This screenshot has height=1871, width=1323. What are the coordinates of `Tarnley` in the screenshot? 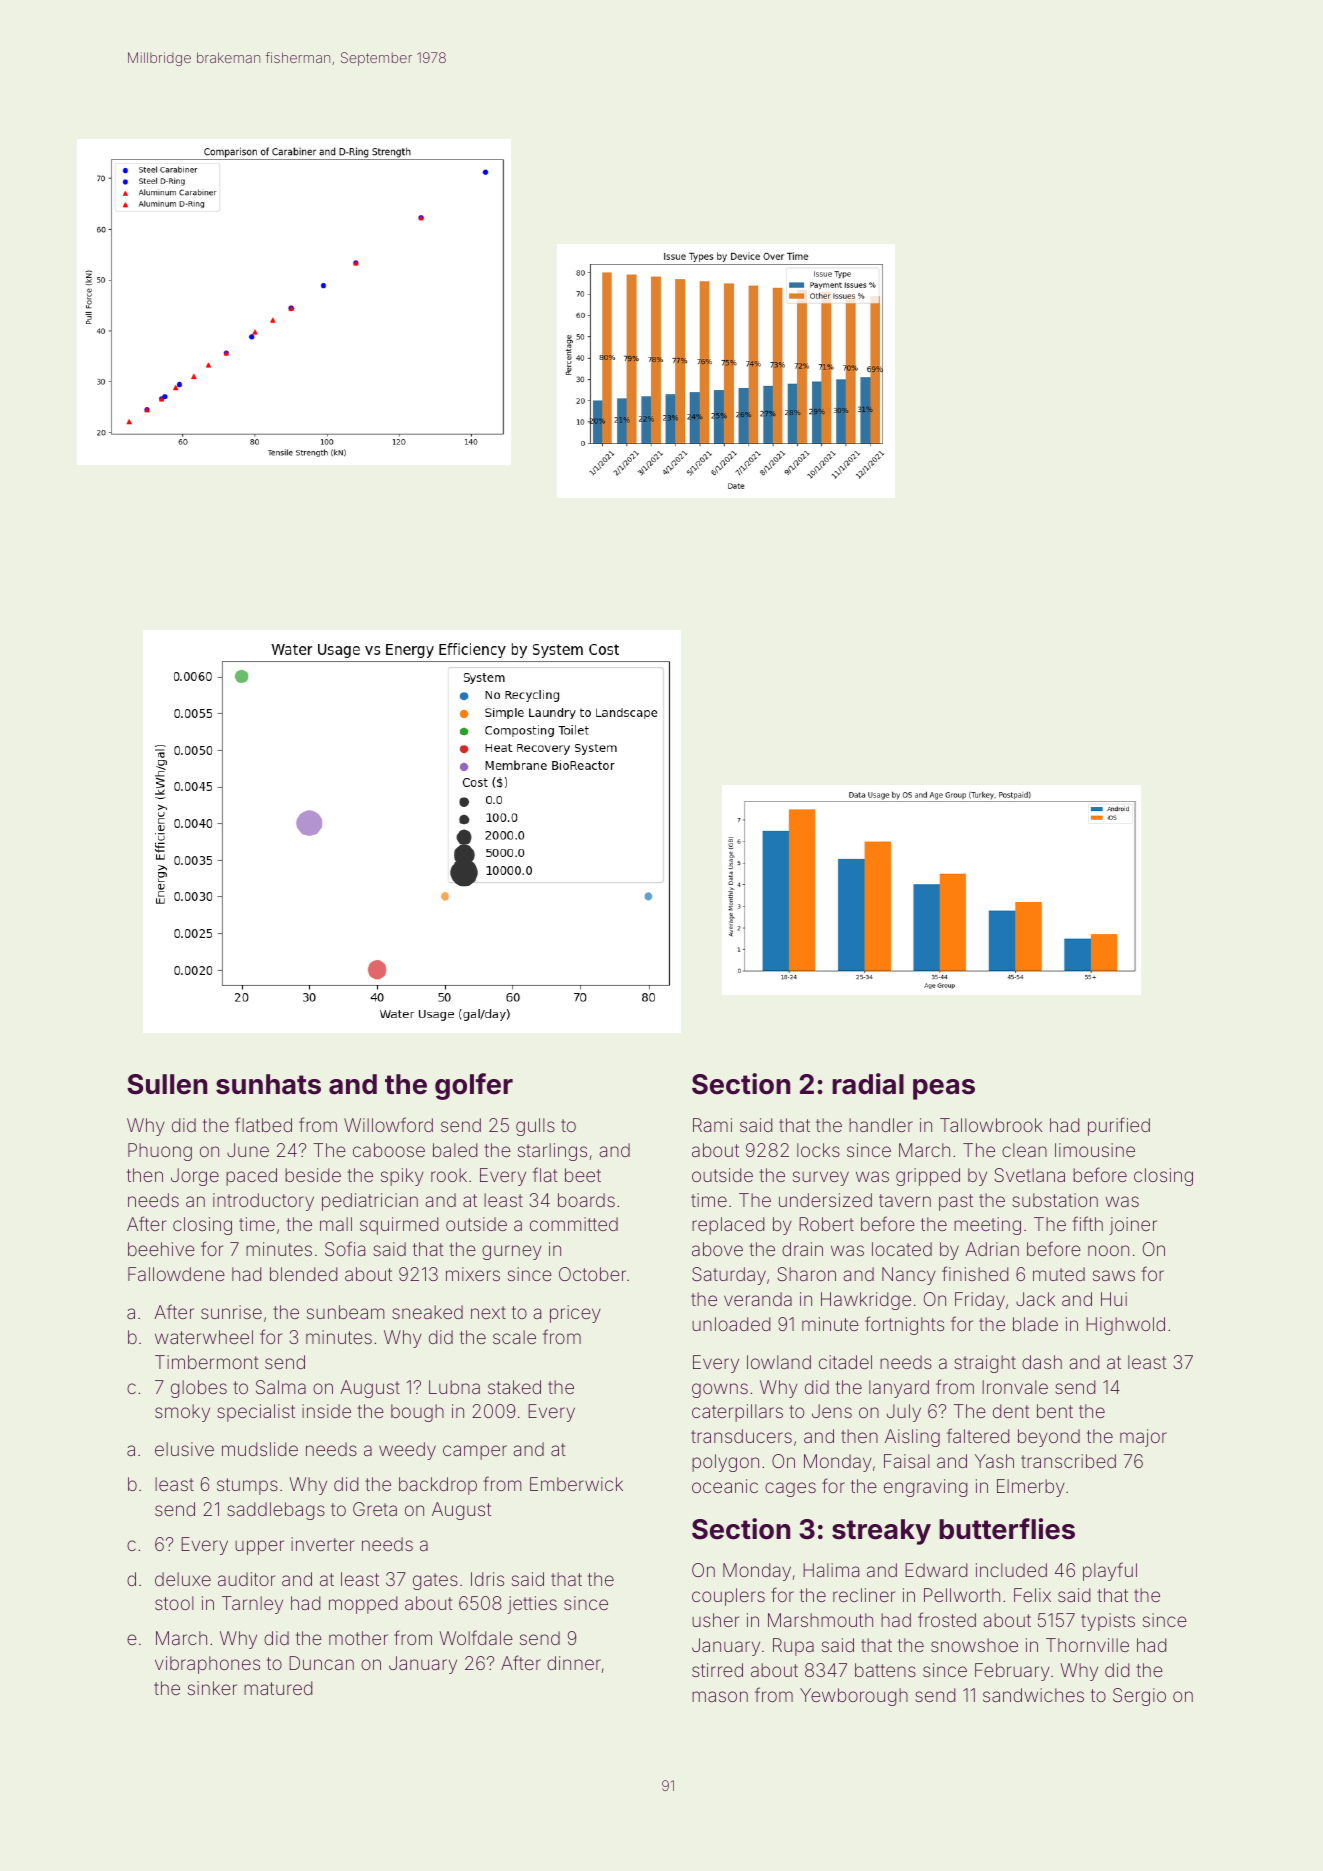 It's located at (252, 1605).
